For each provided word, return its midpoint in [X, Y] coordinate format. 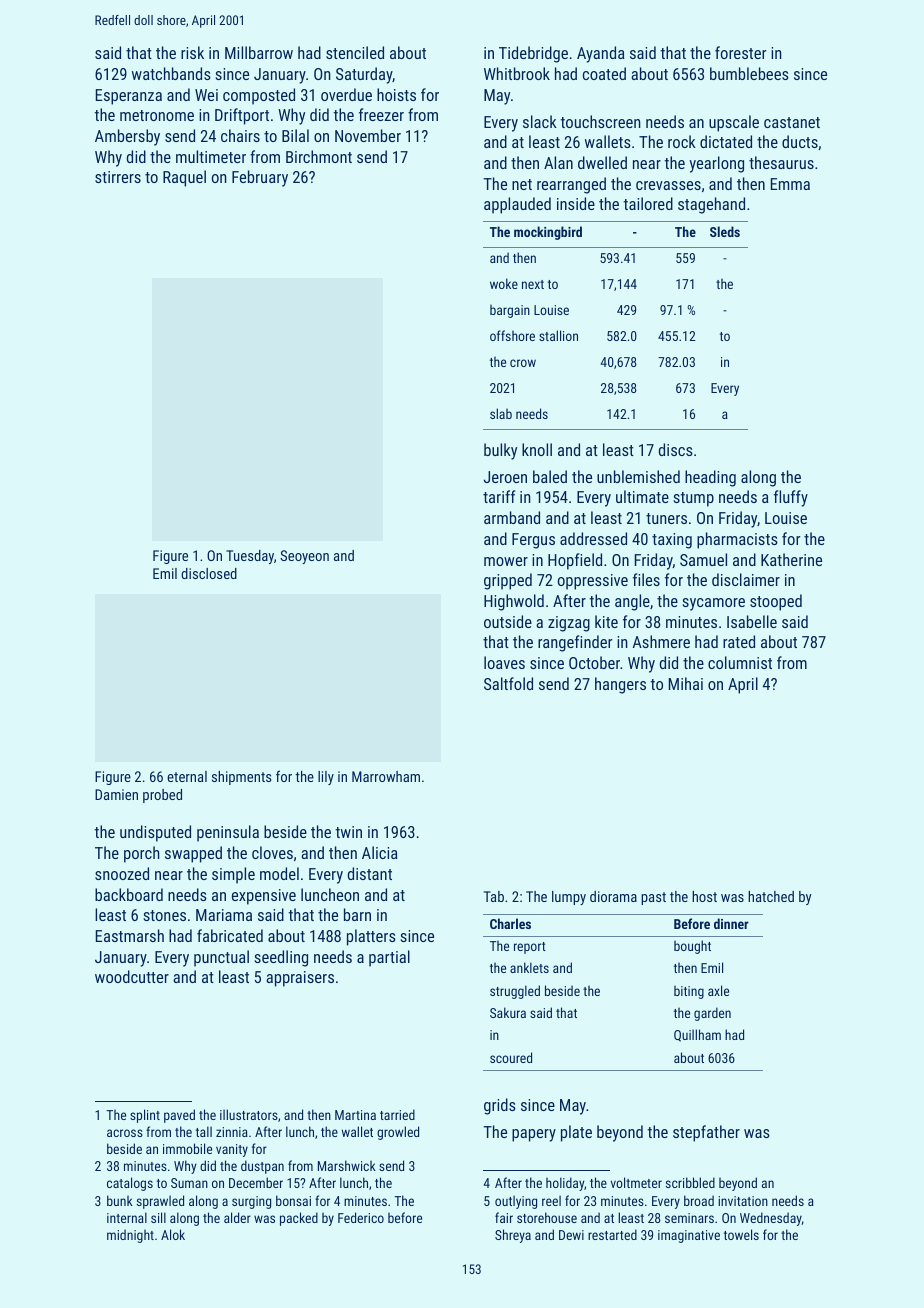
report [530, 948]
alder [237, 1217]
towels [741, 1234]
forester [740, 52]
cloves [272, 852]
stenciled [355, 52]
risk [192, 52]
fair [504, 1217]
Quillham [697, 1035]
